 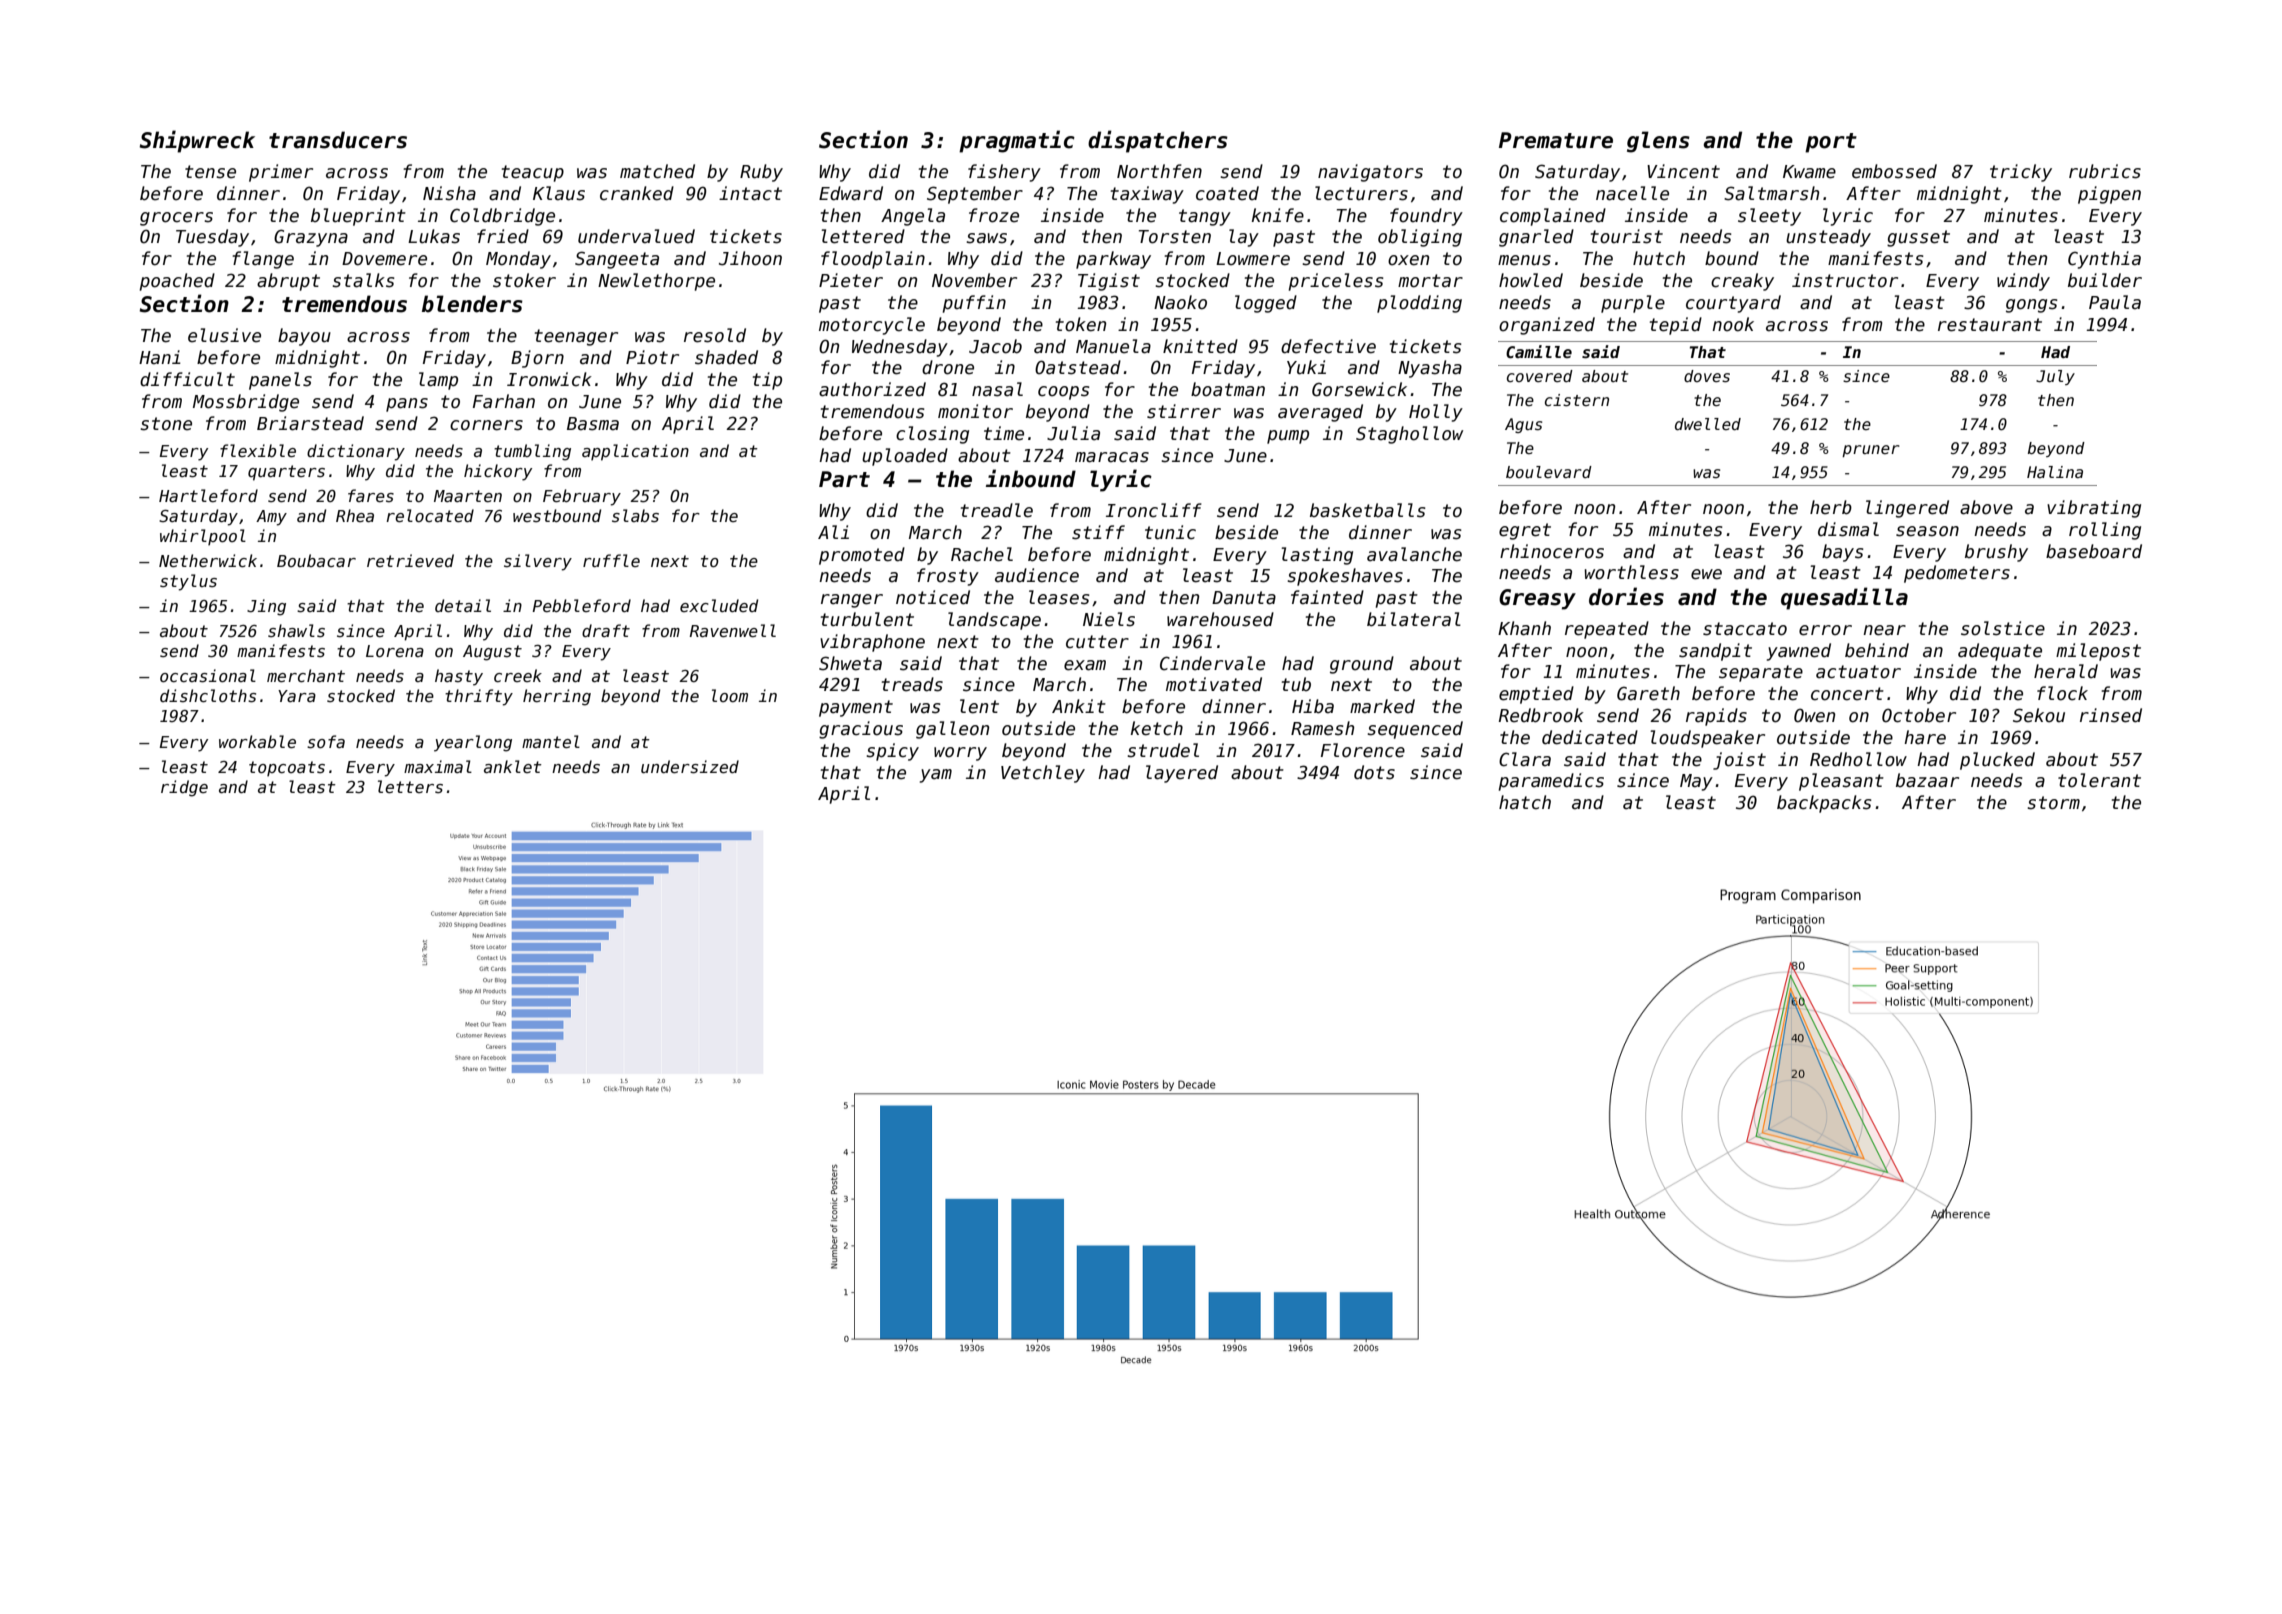 I want to click on glens, so click(x=1658, y=142).
